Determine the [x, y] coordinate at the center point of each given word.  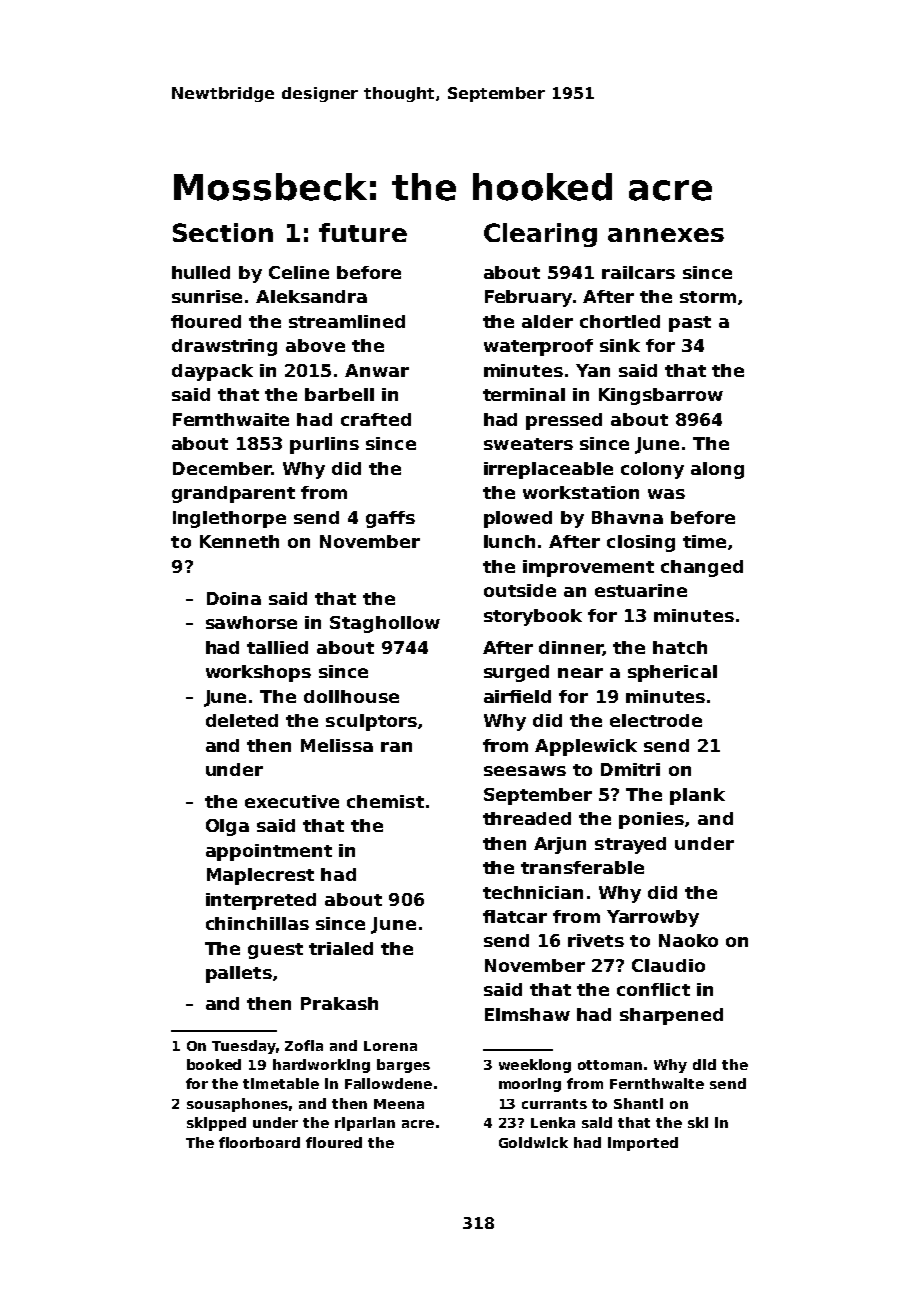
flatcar [515, 916]
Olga [227, 827]
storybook [533, 617]
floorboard [259, 1142]
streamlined [347, 321]
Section [223, 232]
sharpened [671, 1016]
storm [708, 297]
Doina [234, 598]
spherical [672, 673]
